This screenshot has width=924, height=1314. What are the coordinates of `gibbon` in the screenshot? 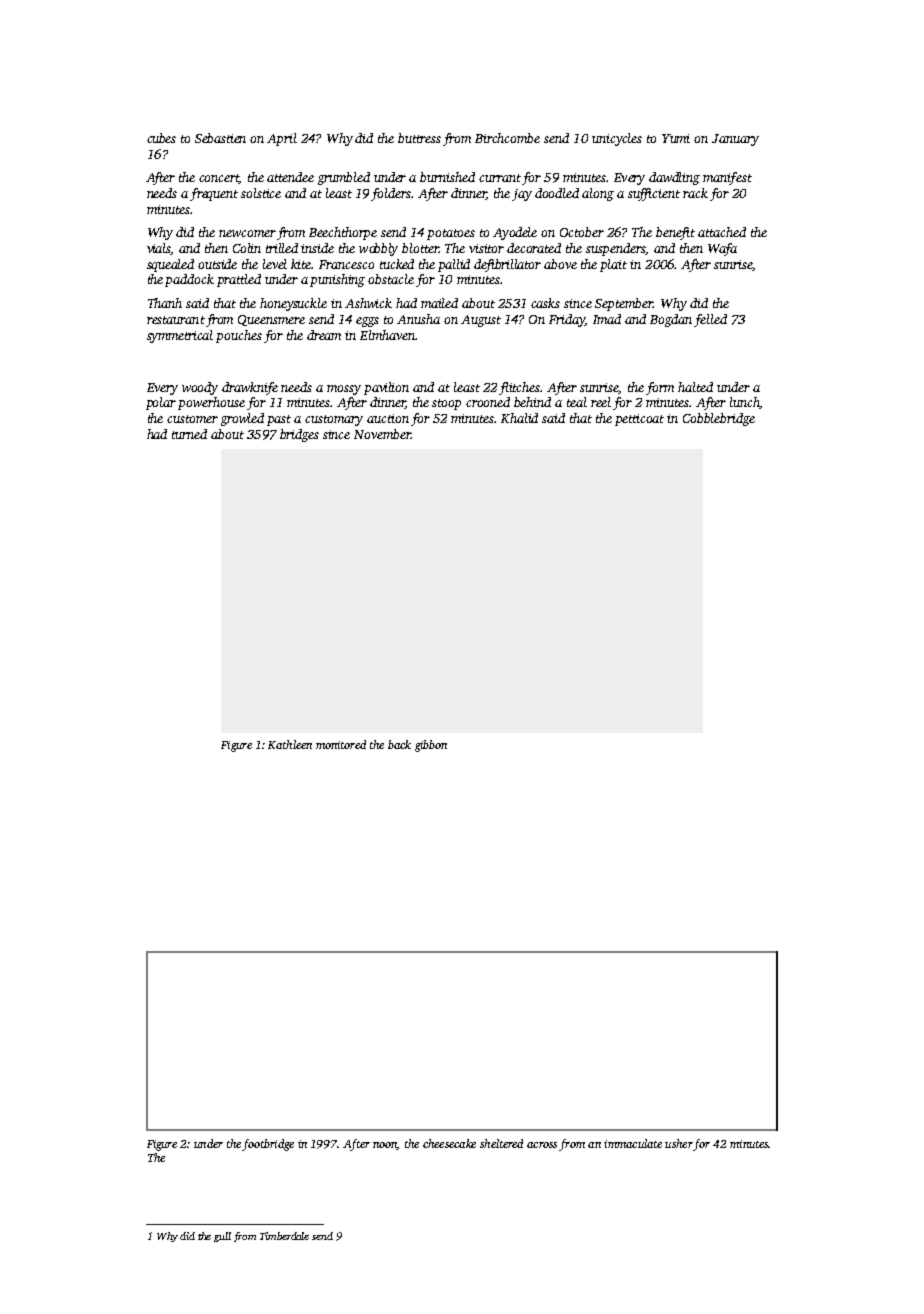 It's located at (431, 746).
